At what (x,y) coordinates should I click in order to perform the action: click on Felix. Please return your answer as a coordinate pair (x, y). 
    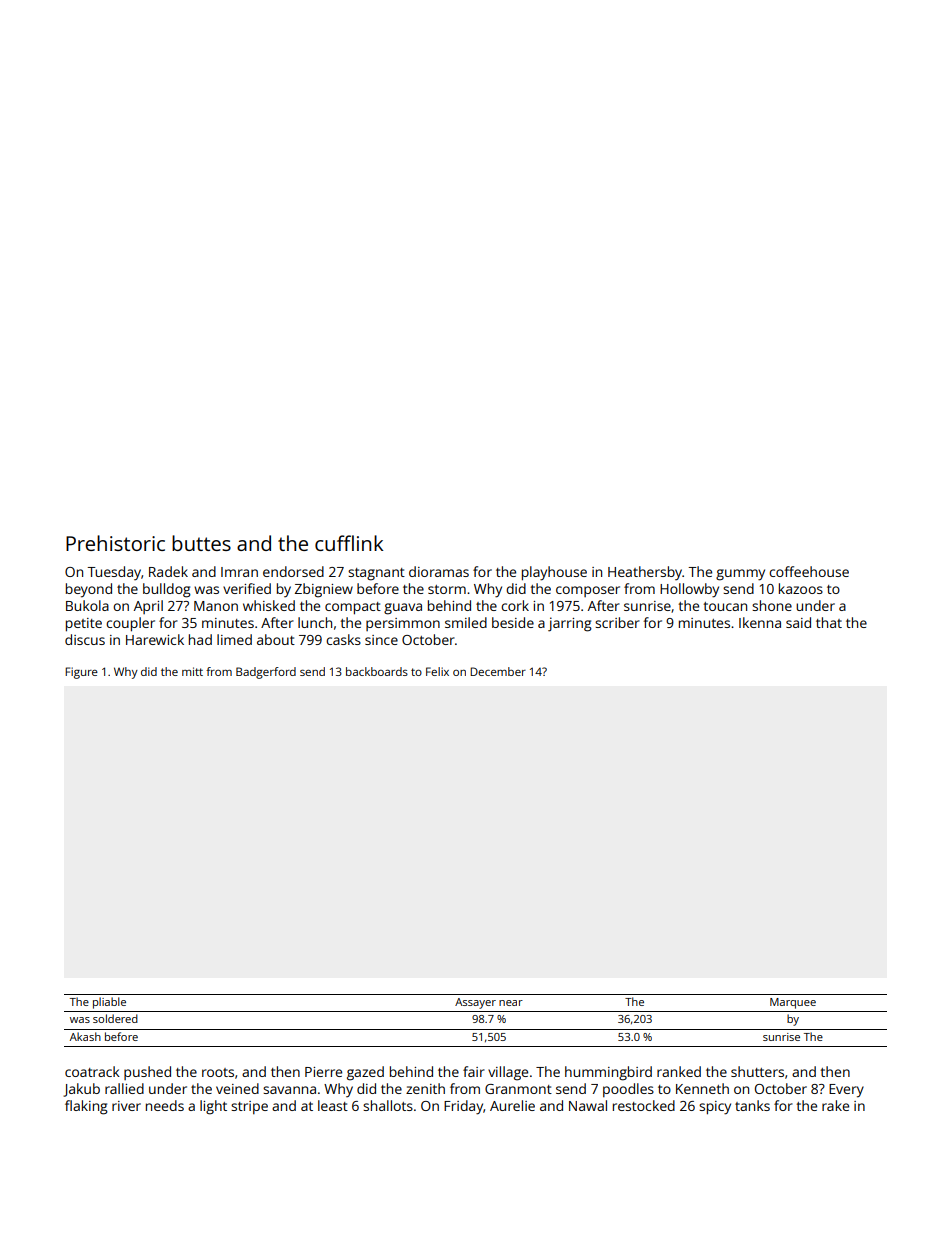
    Looking at the image, I should click on (437, 671).
